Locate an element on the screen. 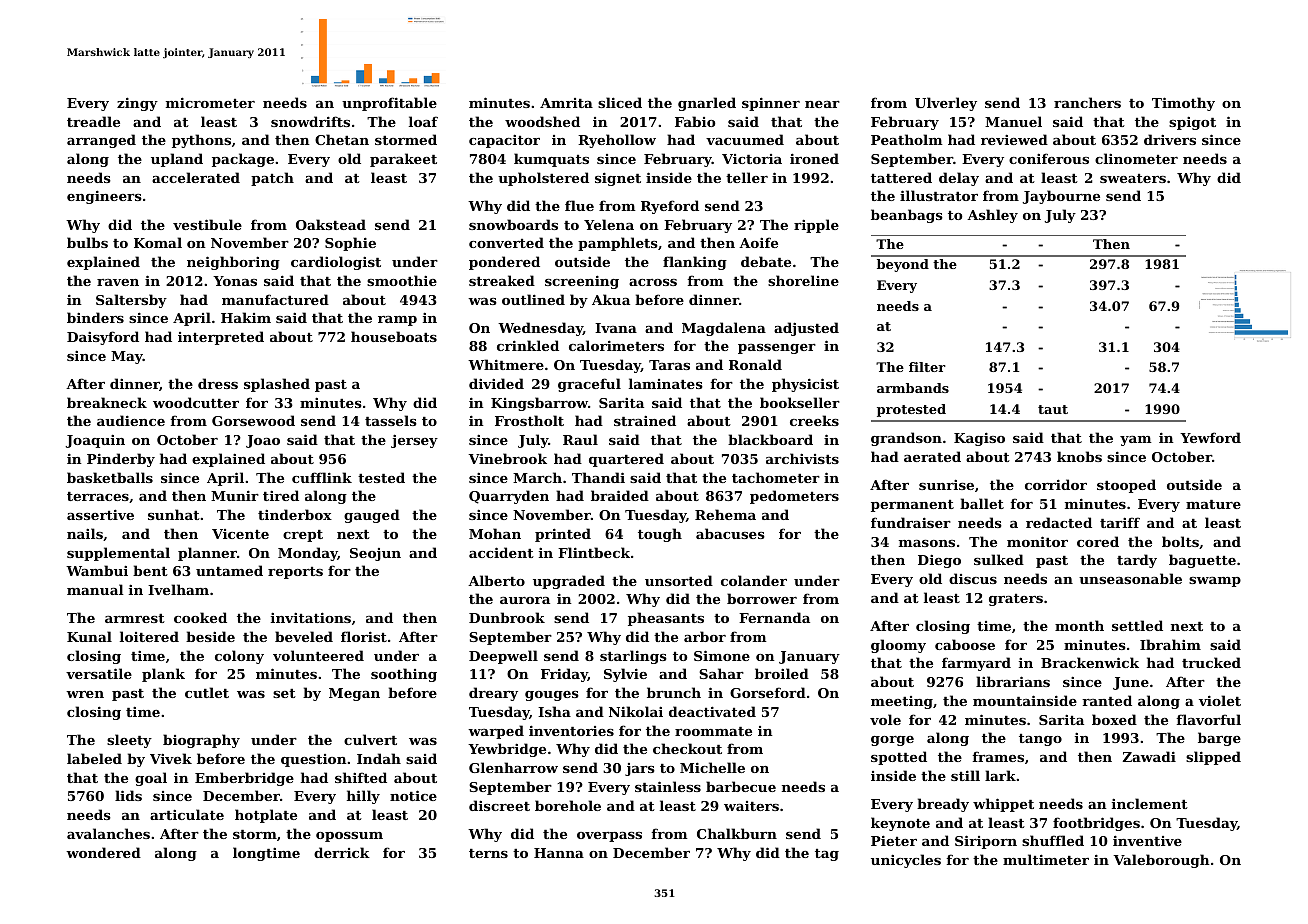 The width and height of the screenshot is (1308, 924). quartered is located at coordinates (626, 460).
